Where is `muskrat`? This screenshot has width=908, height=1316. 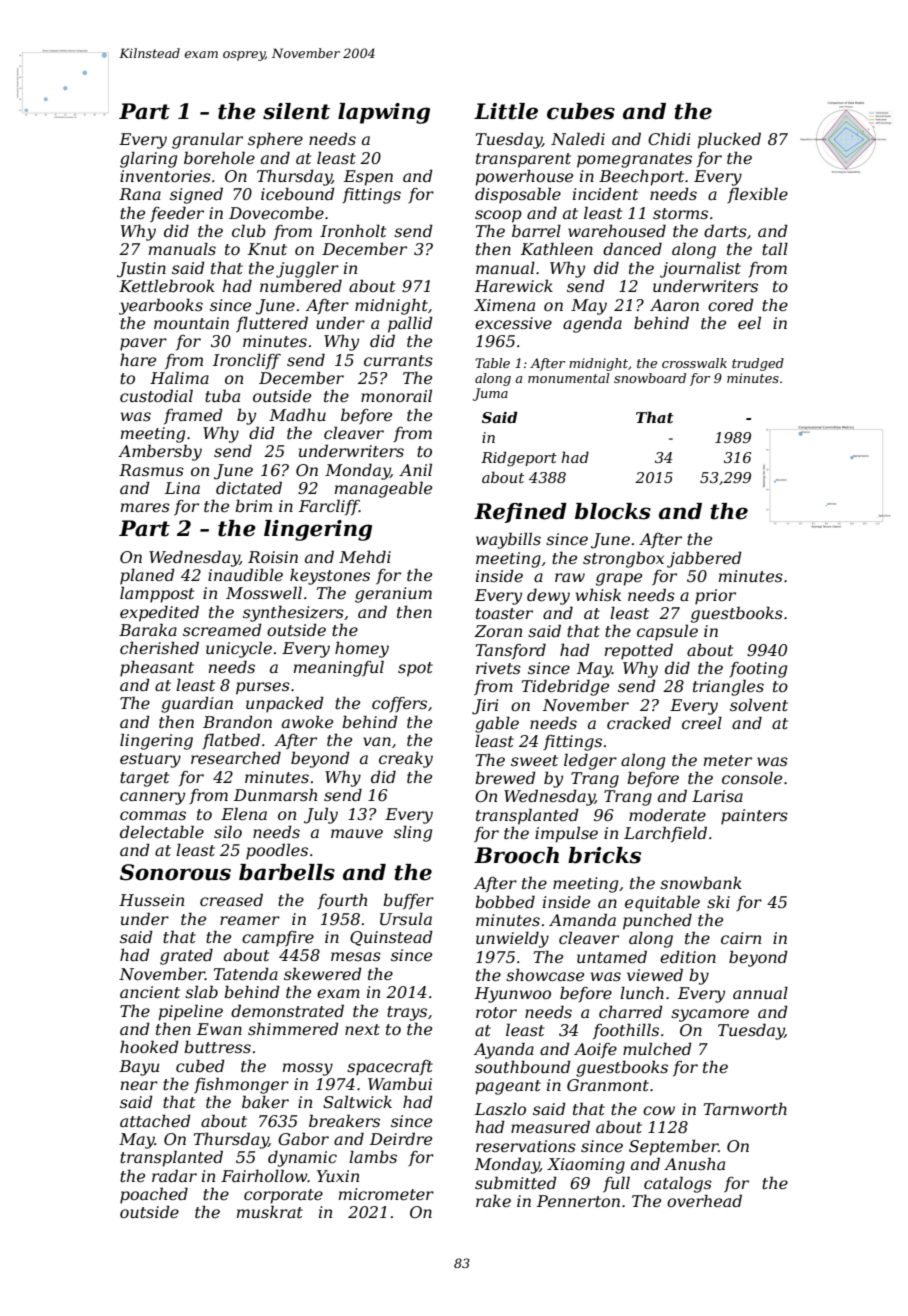 muskrat is located at coordinates (270, 1211).
